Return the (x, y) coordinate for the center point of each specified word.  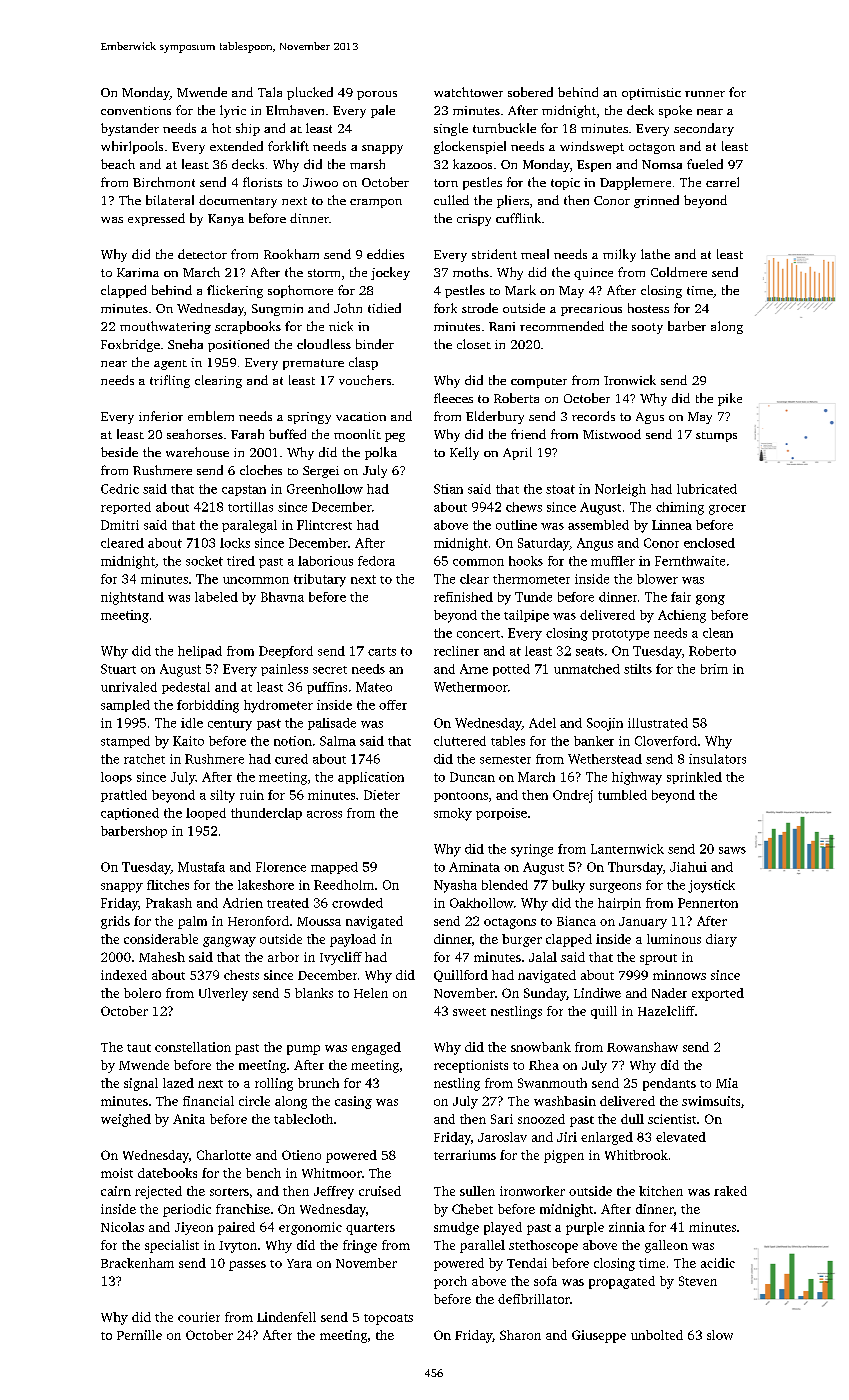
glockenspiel (470, 147)
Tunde (533, 597)
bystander (130, 129)
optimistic (651, 94)
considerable (161, 939)
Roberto (712, 651)
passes (247, 1266)
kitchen (661, 1191)
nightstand (132, 598)
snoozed (541, 1119)
